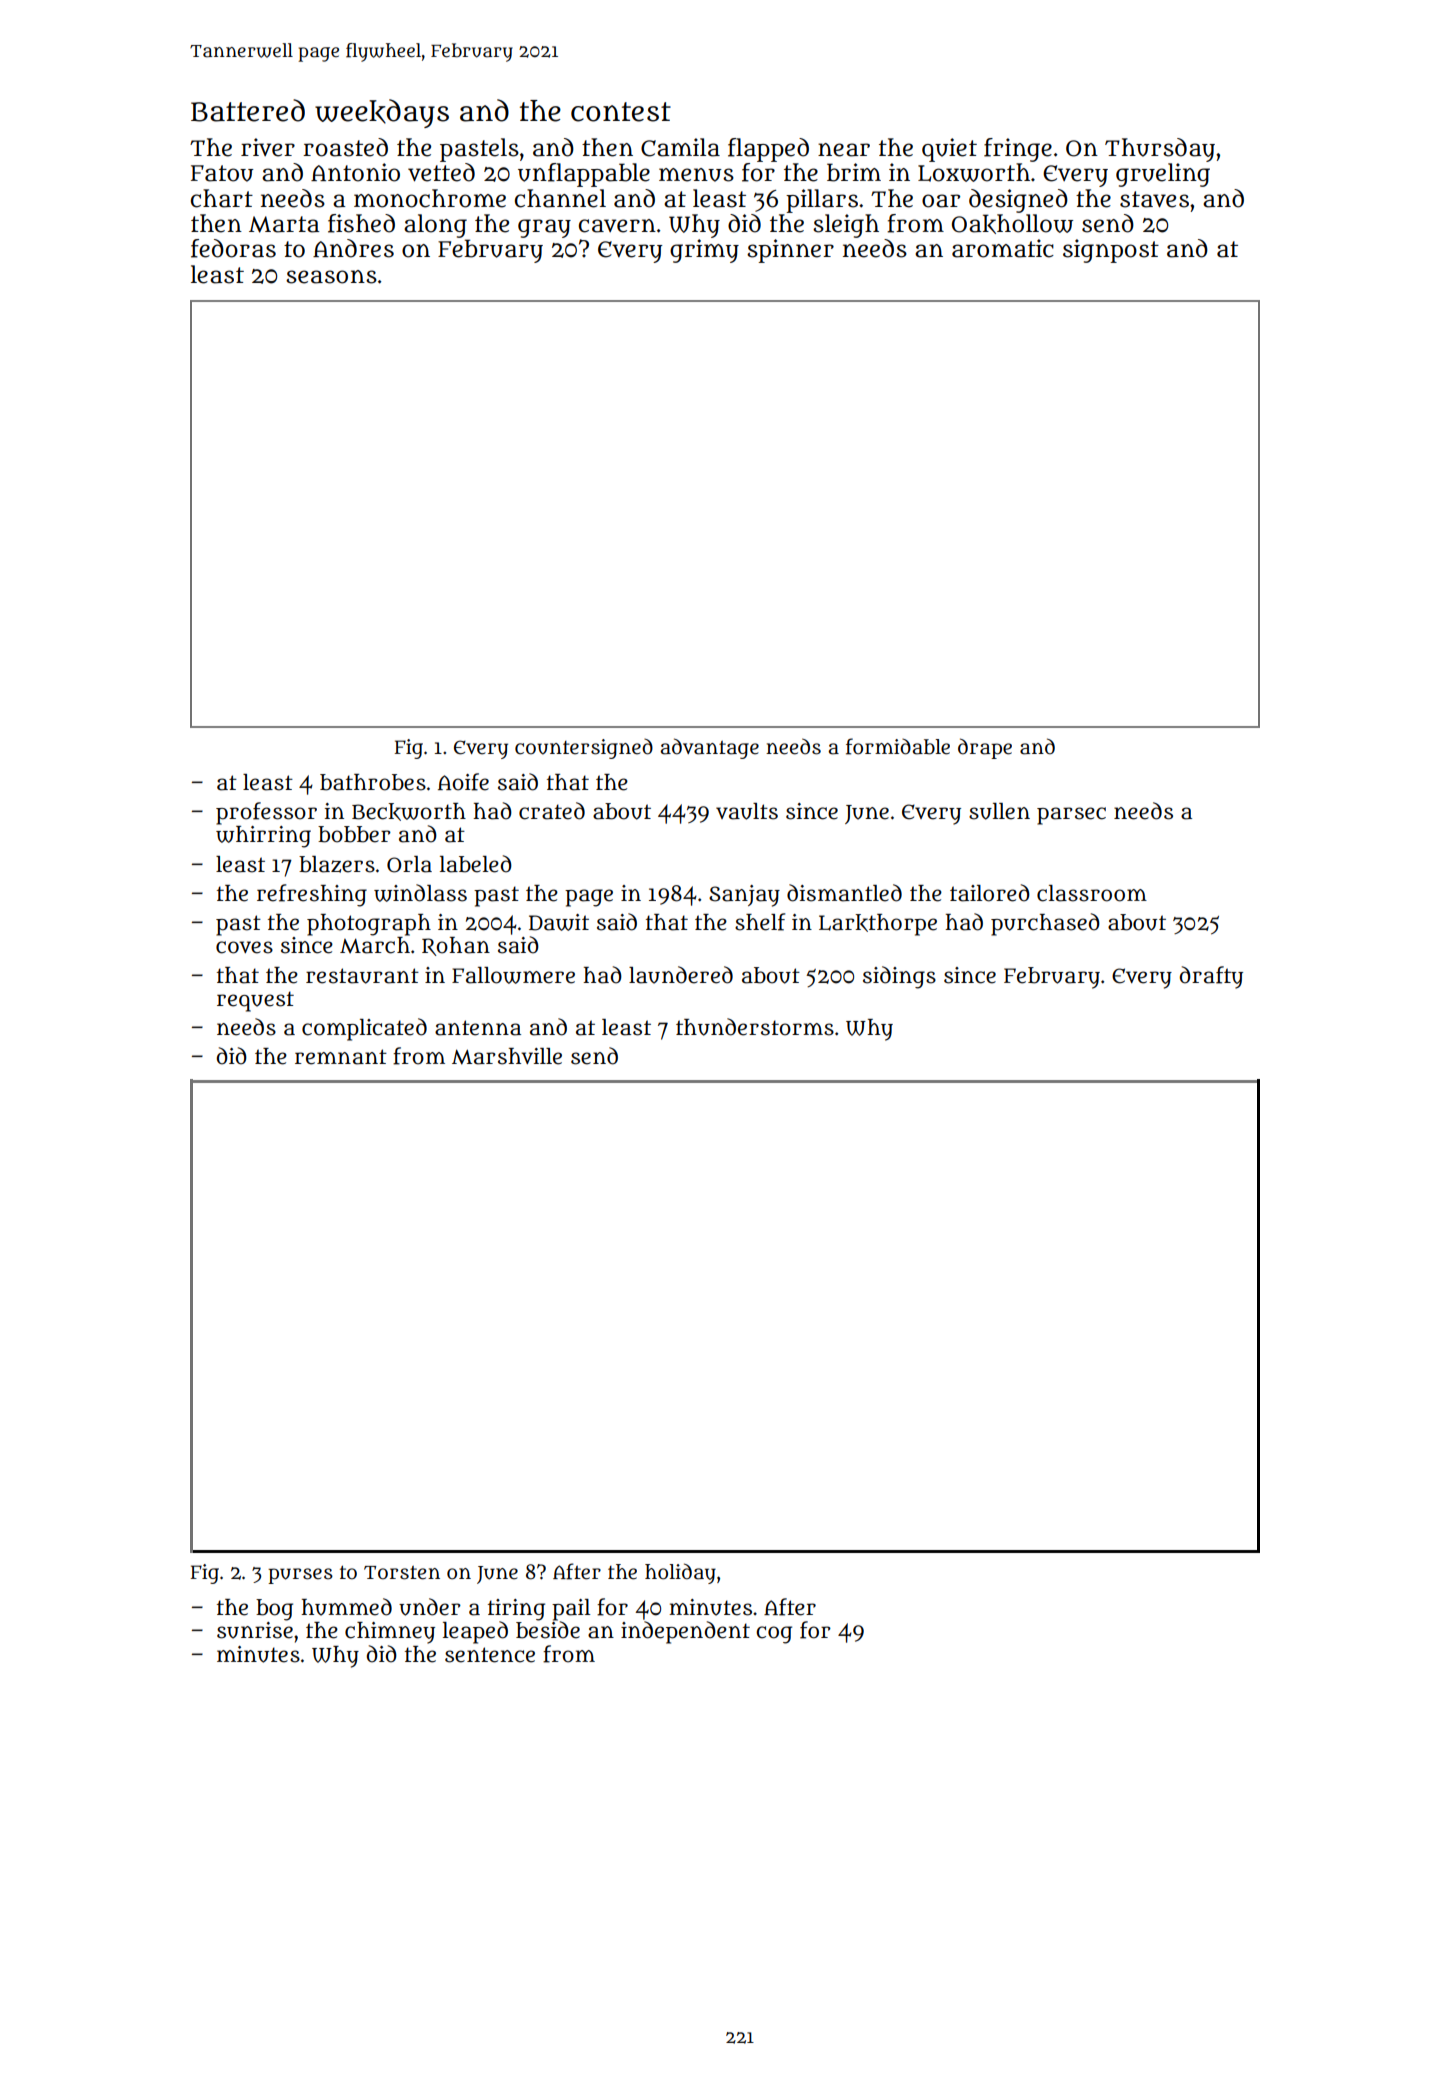 The image size is (1450, 2100). Describe the element at coordinates (255, 1001) in the image. I see `request` at that location.
